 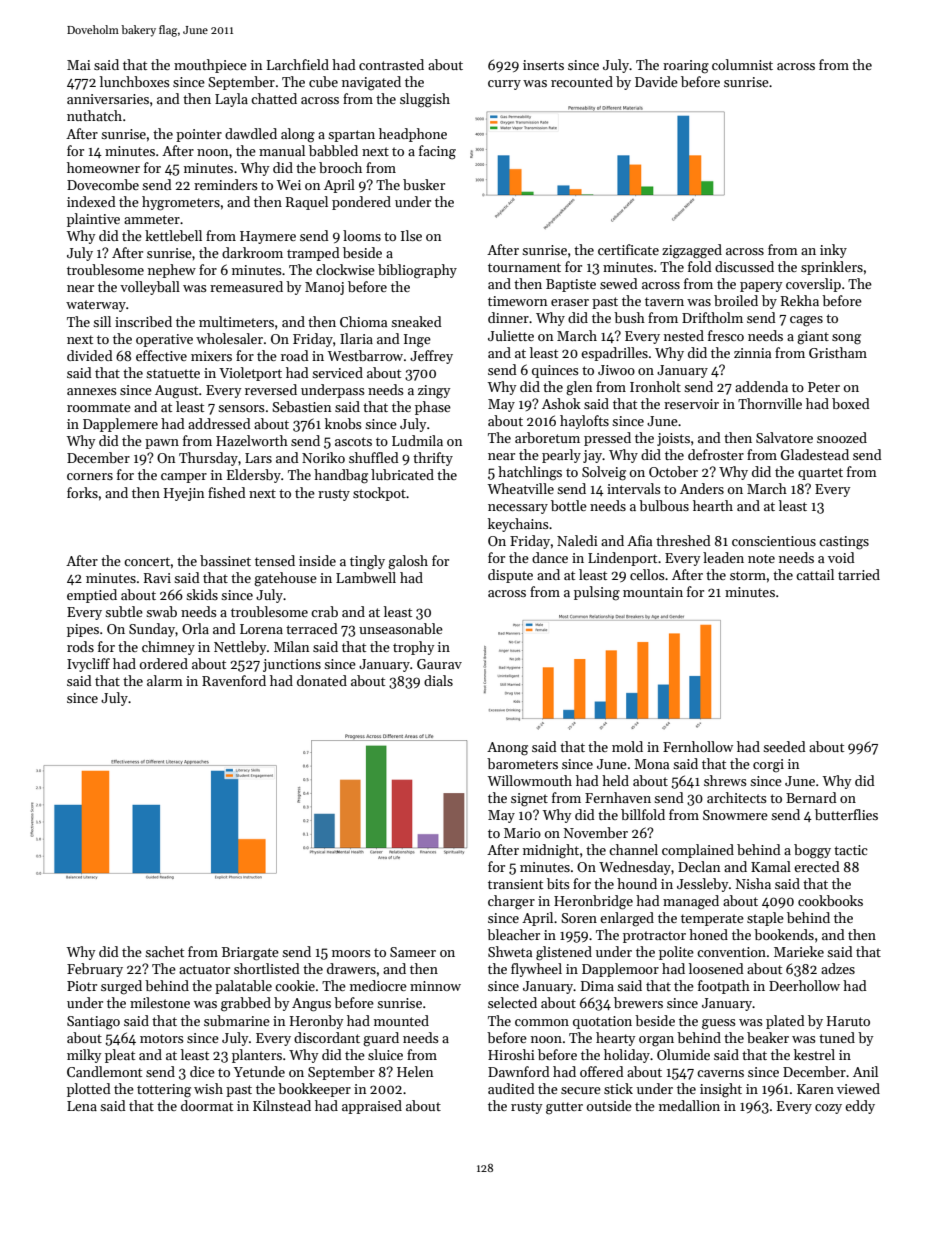 I want to click on Hyejin, so click(x=184, y=494).
